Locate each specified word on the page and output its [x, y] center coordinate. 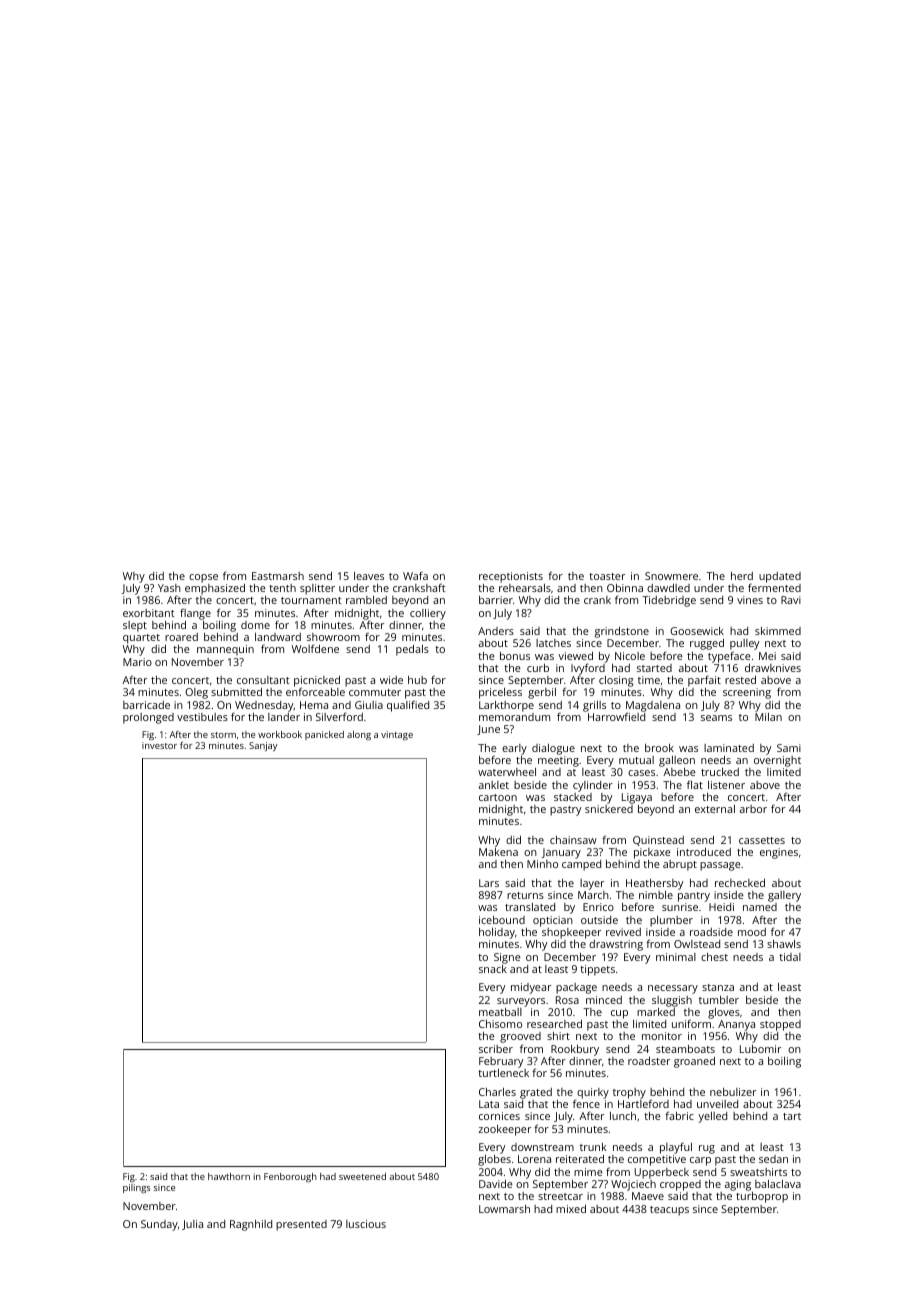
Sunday [159, 1225]
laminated [729, 748]
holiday [497, 933]
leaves [369, 576]
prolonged [148, 718]
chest [714, 957]
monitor [662, 1036]
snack [493, 969]
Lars [489, 883]
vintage [397, 735]
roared [181, 637]
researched [554, 1024]
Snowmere [671, 576]
